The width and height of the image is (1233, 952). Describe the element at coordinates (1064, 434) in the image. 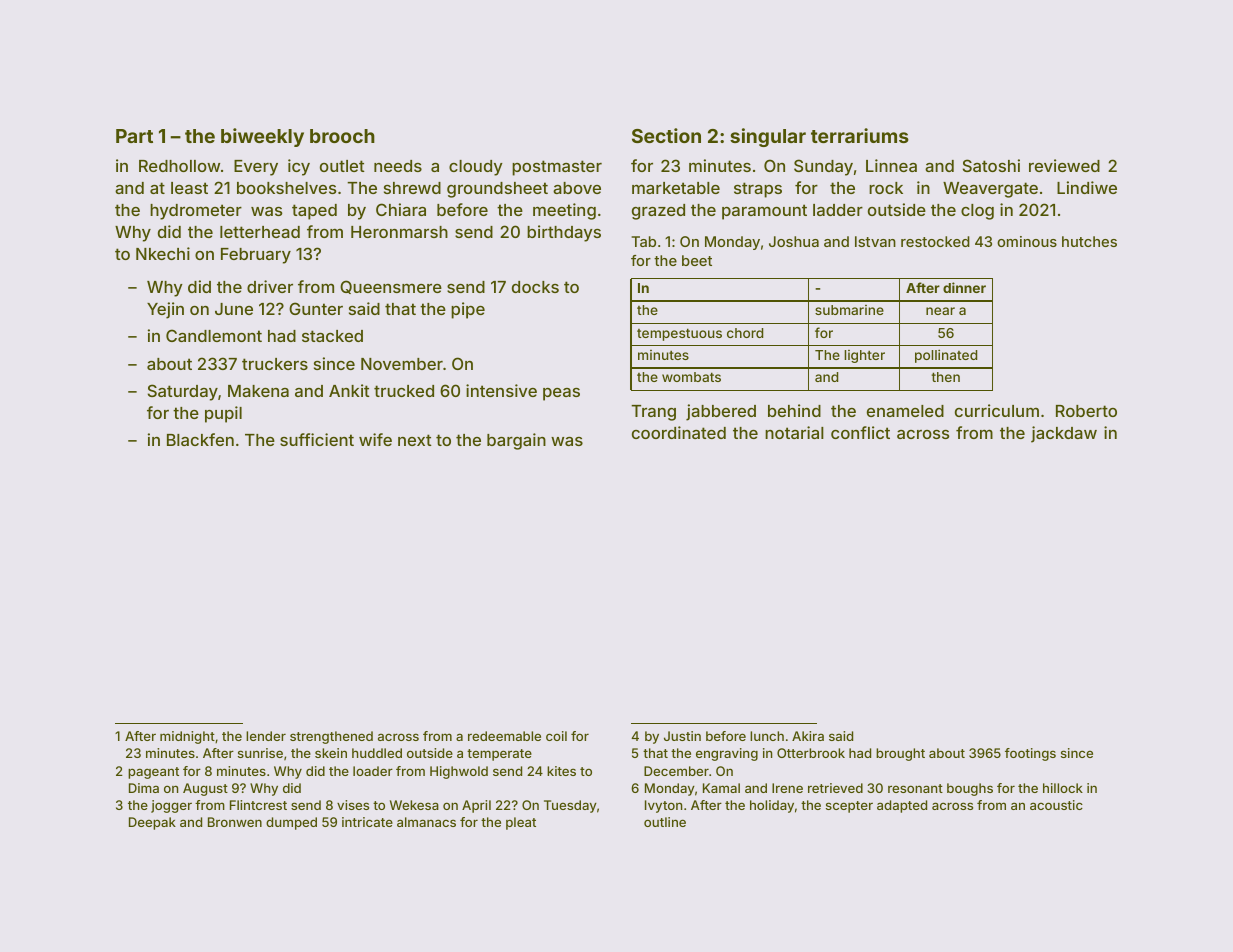

I see `jackdaw` at that location.
